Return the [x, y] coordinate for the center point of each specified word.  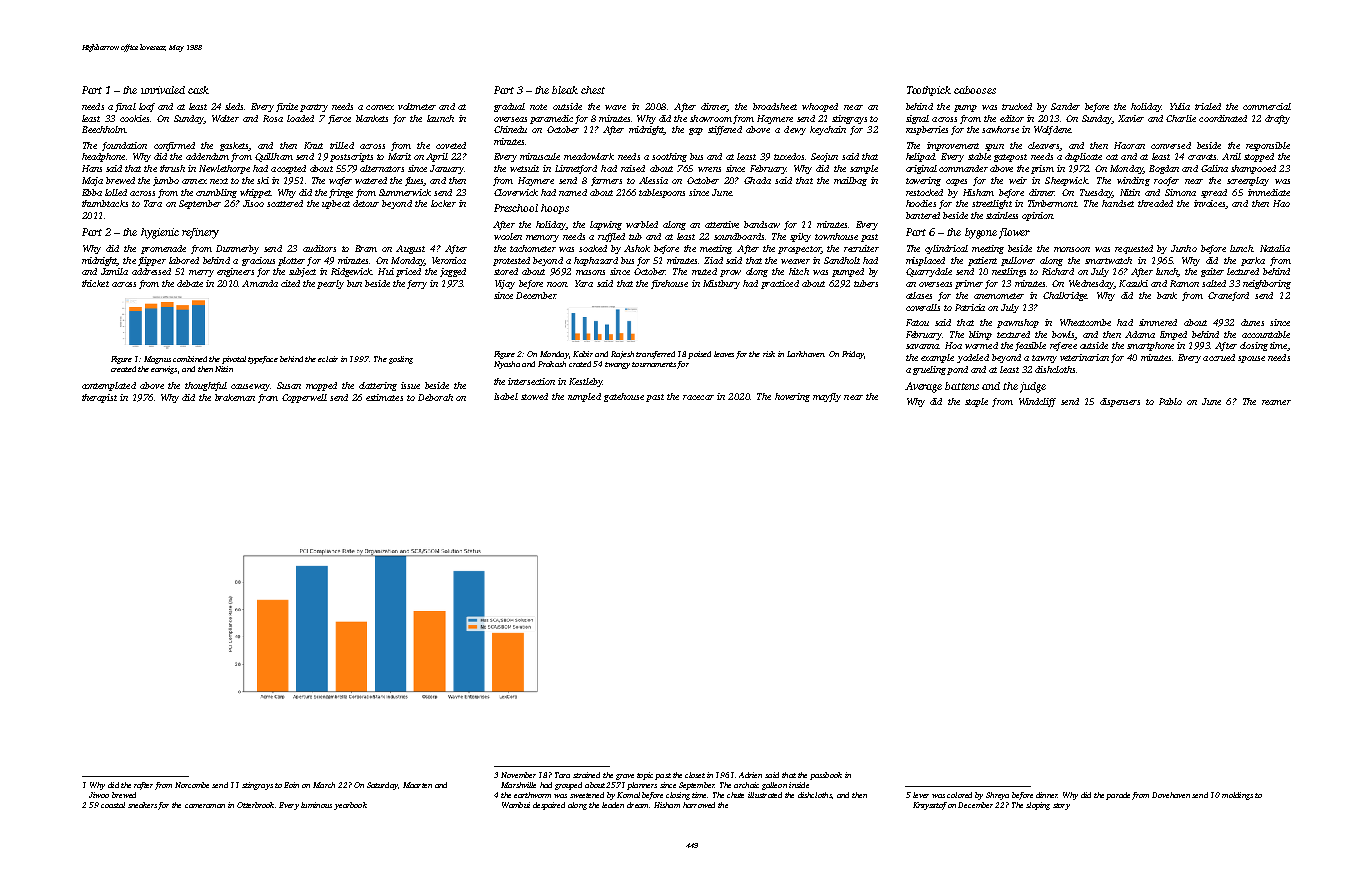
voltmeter [417, 106]
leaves [724, 354]
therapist [99, 398]
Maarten [417, 785]
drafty [1277, 119]
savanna [922, 346]
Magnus [157, 360]
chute [735, 795]
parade [1118, 796]
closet [695, 775]
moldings [1237, 796]
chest [593, 90]
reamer [1276, 402]
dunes [1252, 322]
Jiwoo [99, 795]
